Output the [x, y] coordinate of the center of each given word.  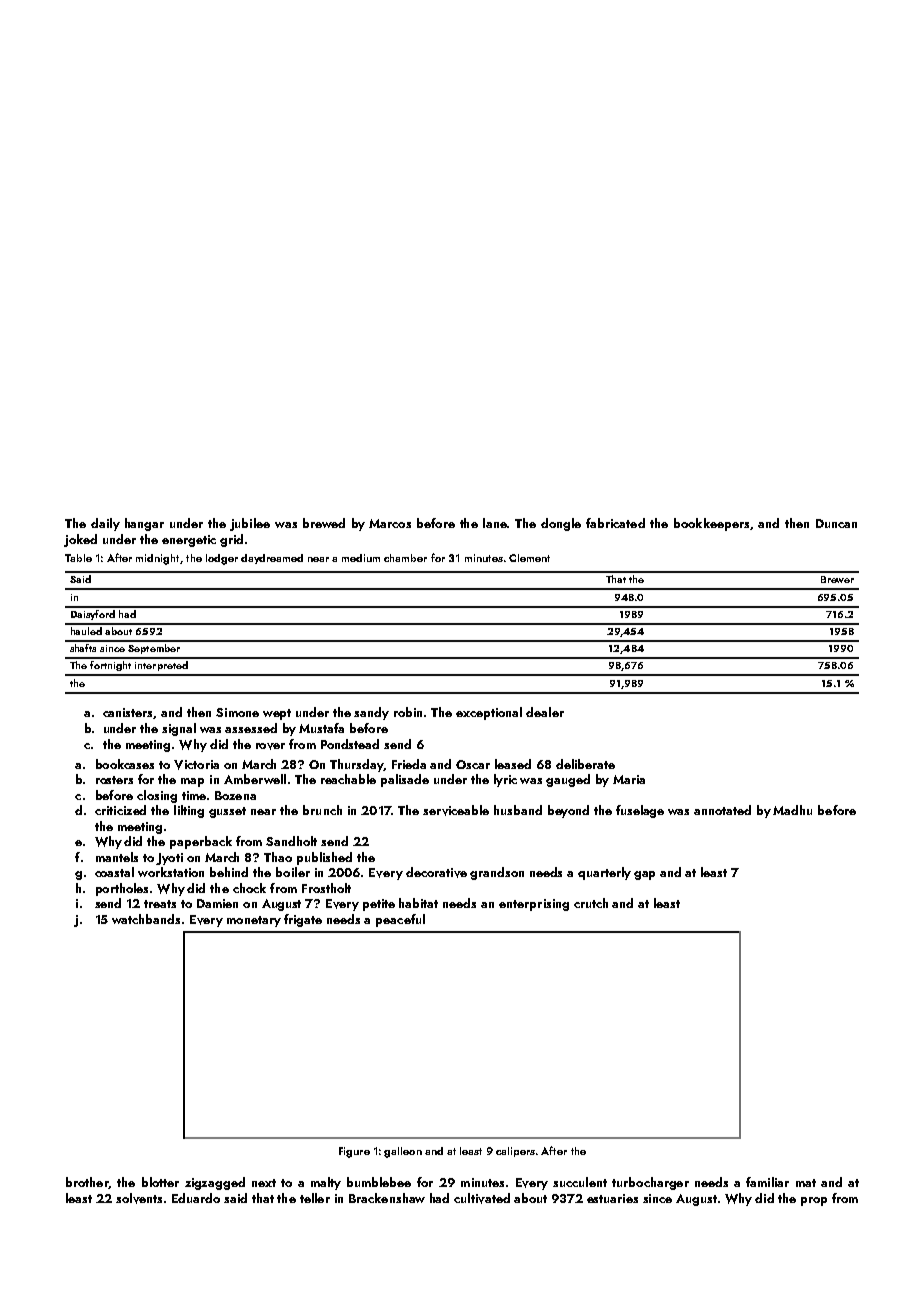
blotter [160, 1182]
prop [814, 1201]
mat [806, 1183]
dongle [561, 524]
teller [315, 1198]
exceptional [489, 713]
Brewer [837, 579]
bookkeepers [711, 524]
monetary [254, 921]
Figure [354, 1152]
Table [78, 558]
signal [179, 729]
